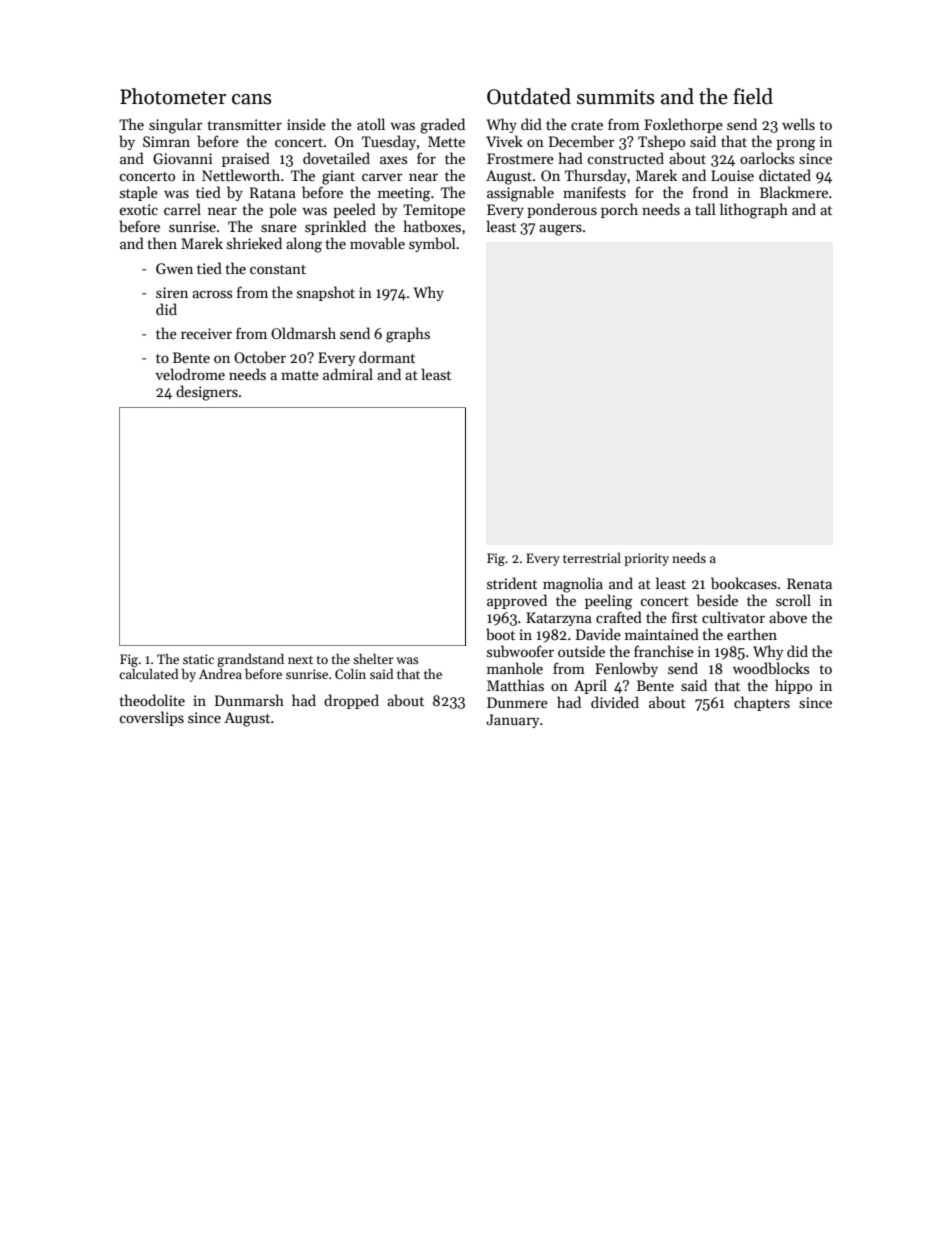 The width and height of the page is (952, 1233). What do you see at coordinates (371, 124) in the page?
I see `atoll` at bounding box center [371, 124].
